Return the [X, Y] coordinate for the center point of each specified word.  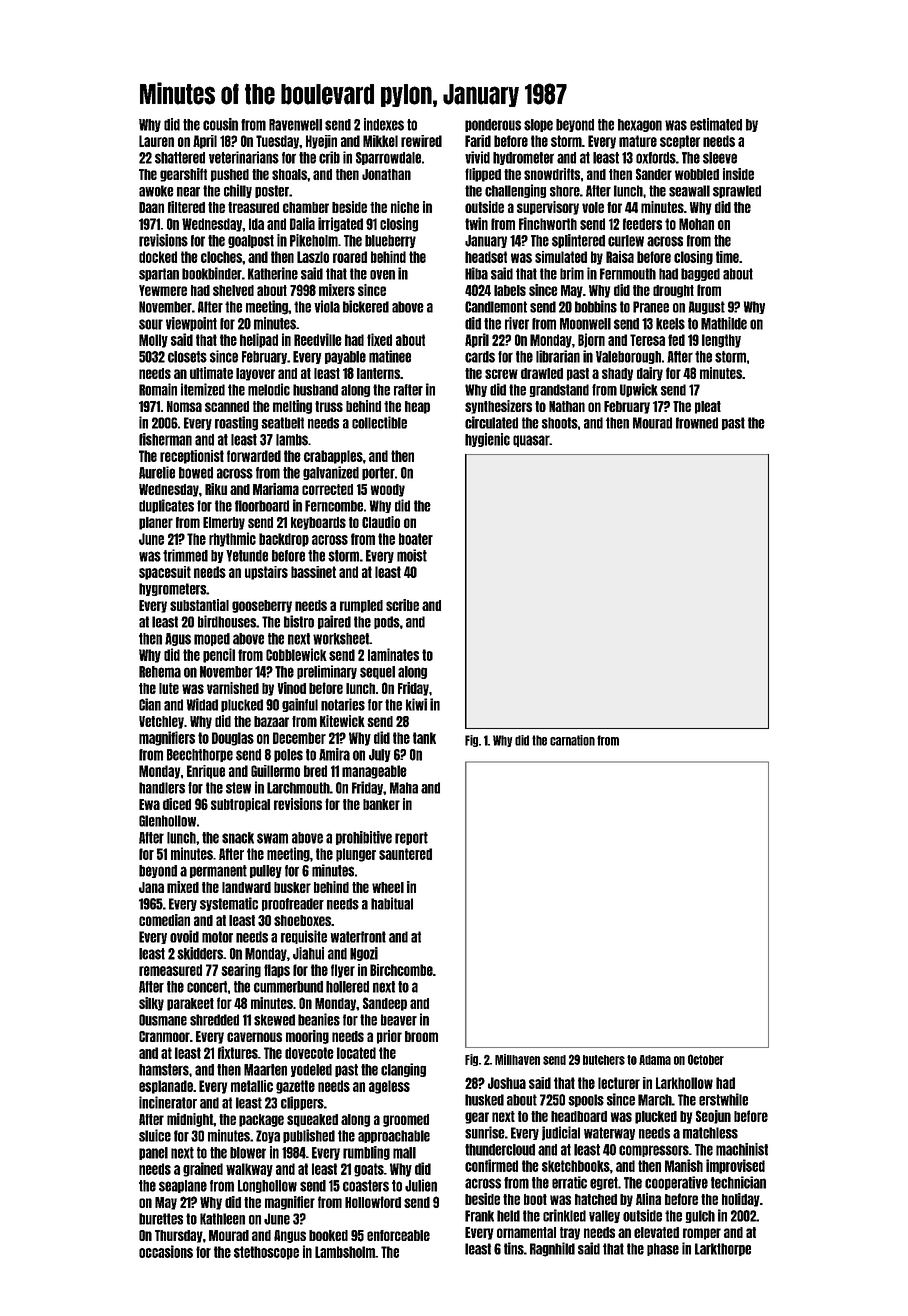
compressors [654, 1151]
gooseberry [262, 606]
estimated [716, 124]
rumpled [361, 606]
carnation [572, 740]
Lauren [156, 141]
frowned [697, 423]
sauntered [405, 854]
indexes [384, 124]
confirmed [491, 1165]
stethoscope [266, 1253]
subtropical [240, 805]
